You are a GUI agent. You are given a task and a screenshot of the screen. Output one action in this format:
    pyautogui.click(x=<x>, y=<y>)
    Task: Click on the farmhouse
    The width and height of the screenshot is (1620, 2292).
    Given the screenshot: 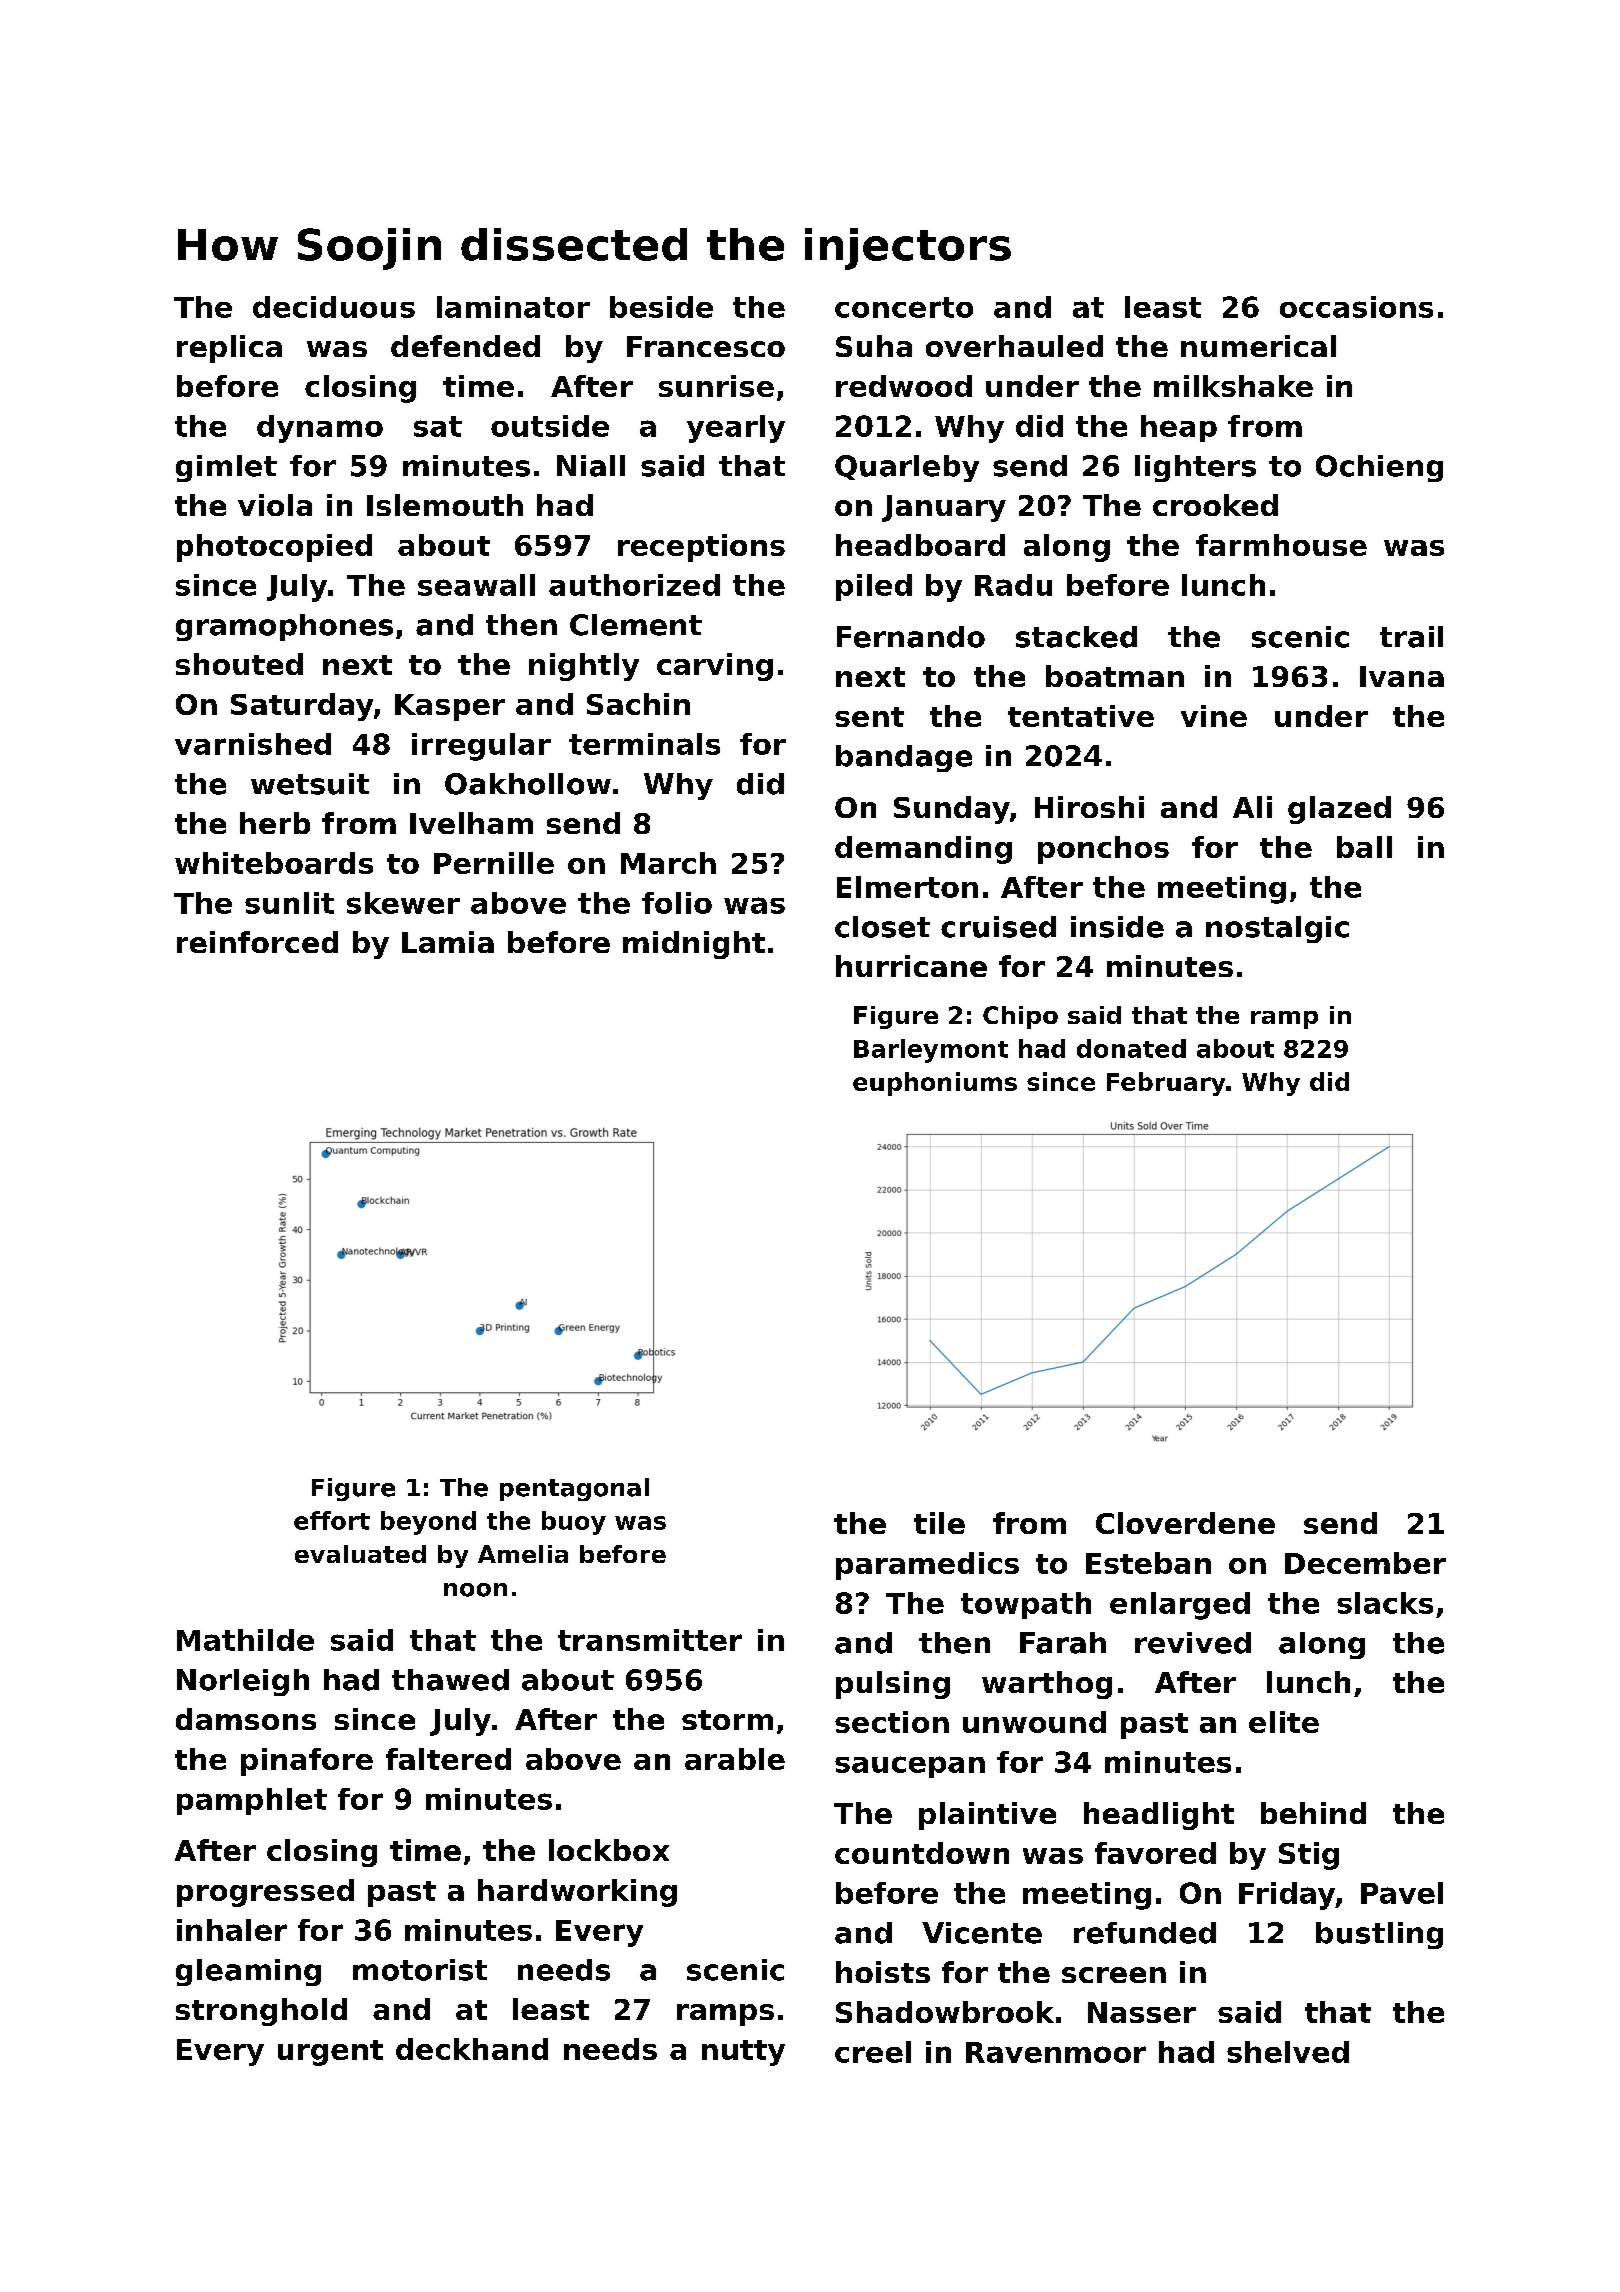 What is the action you would take?
    pyautogui.click(x=1281, y=545)
